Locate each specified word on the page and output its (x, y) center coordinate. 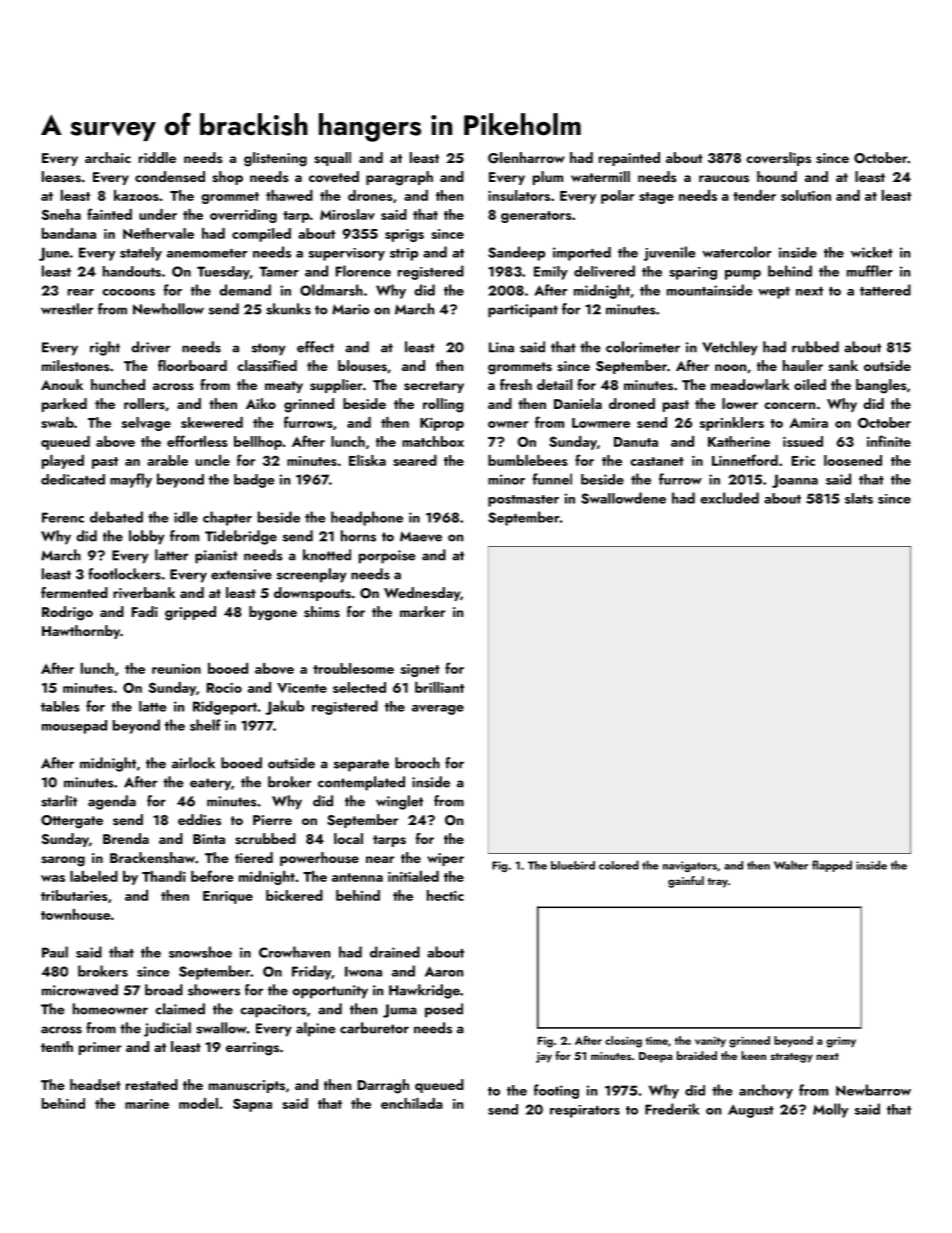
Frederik (672, 1109)
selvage (146, 424)
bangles (881, 386)
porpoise (387, 557)
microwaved (80, 990)
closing (623, 1042)
